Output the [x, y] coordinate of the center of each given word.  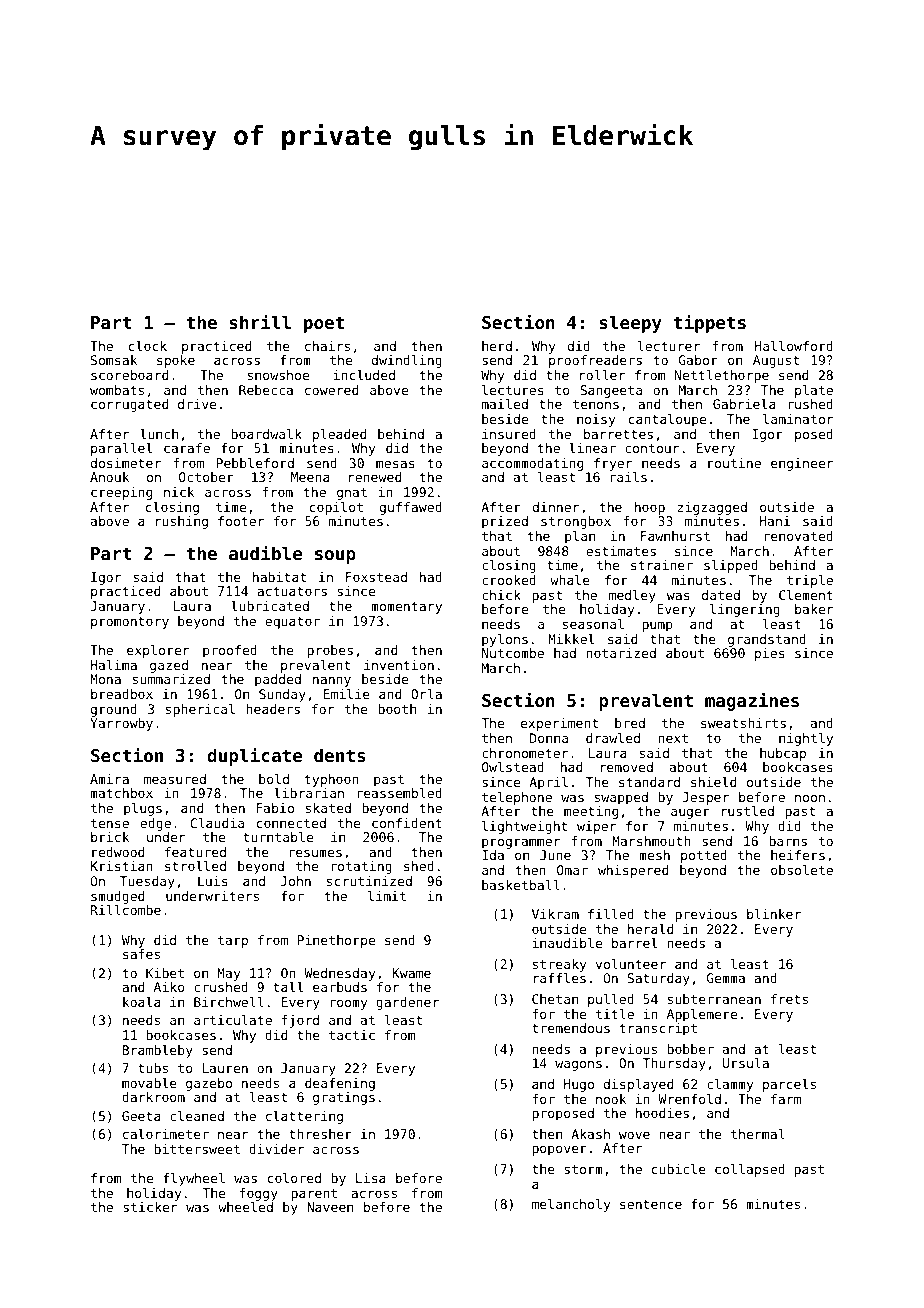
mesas [395, 464]
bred [630, 723]
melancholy [571, 1205]
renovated [798, 536]
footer [241, 521]
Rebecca [266, 390]
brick [110, 837]
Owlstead [513, 767]
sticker [150, 1207]
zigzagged [712, 508]
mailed [505, 404]
